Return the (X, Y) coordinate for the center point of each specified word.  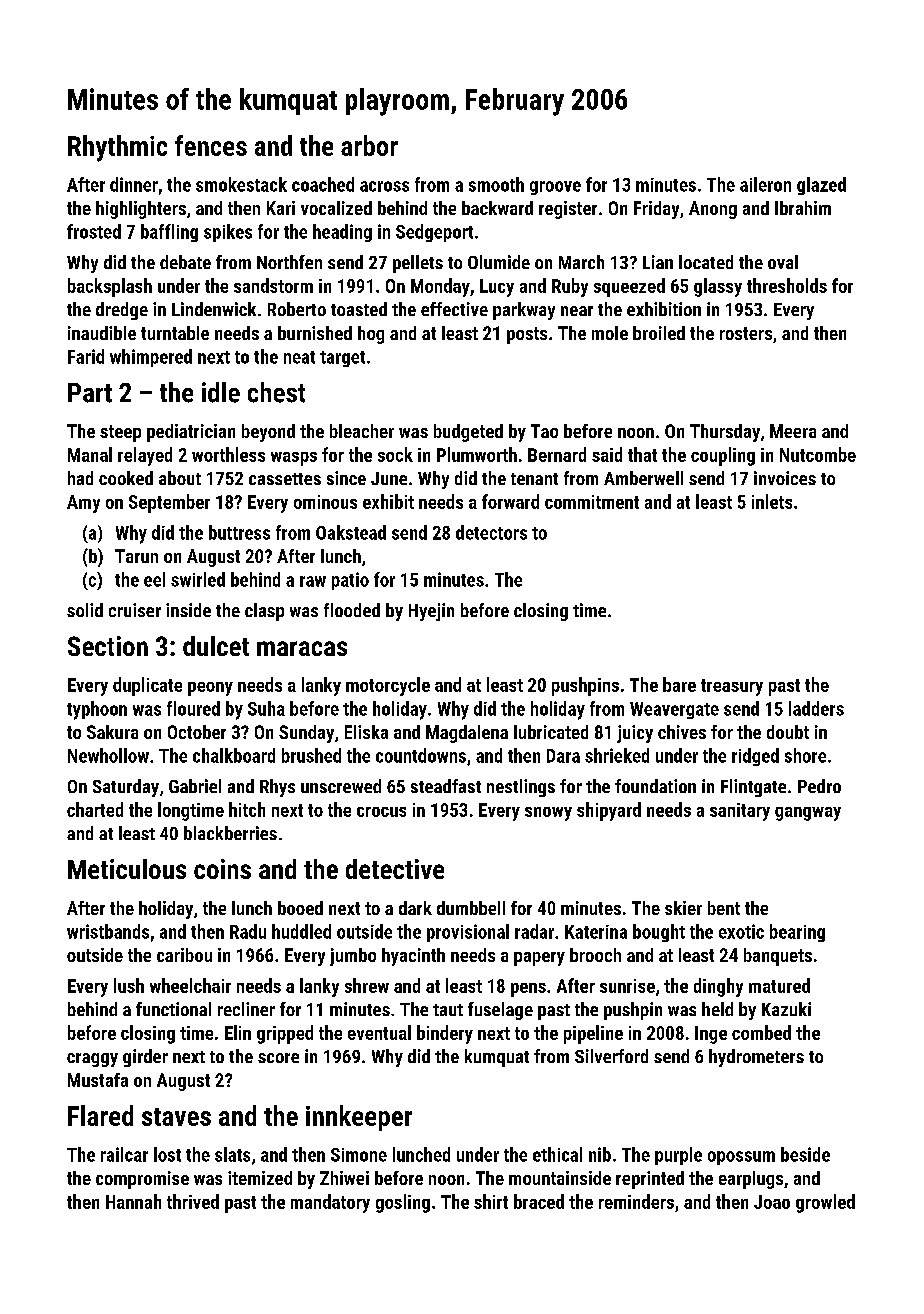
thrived (193, 1201)
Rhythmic (117, 148)
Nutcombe (818, 454)
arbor (369, 145)
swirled (198, 579)
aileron (765, 184)
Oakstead (351, 532)
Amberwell (643, 478)
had (80, 478)
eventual (379, 1032)
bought (659, 933)
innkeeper (359, 1118)
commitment (592, 502)
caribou (184, 955)
